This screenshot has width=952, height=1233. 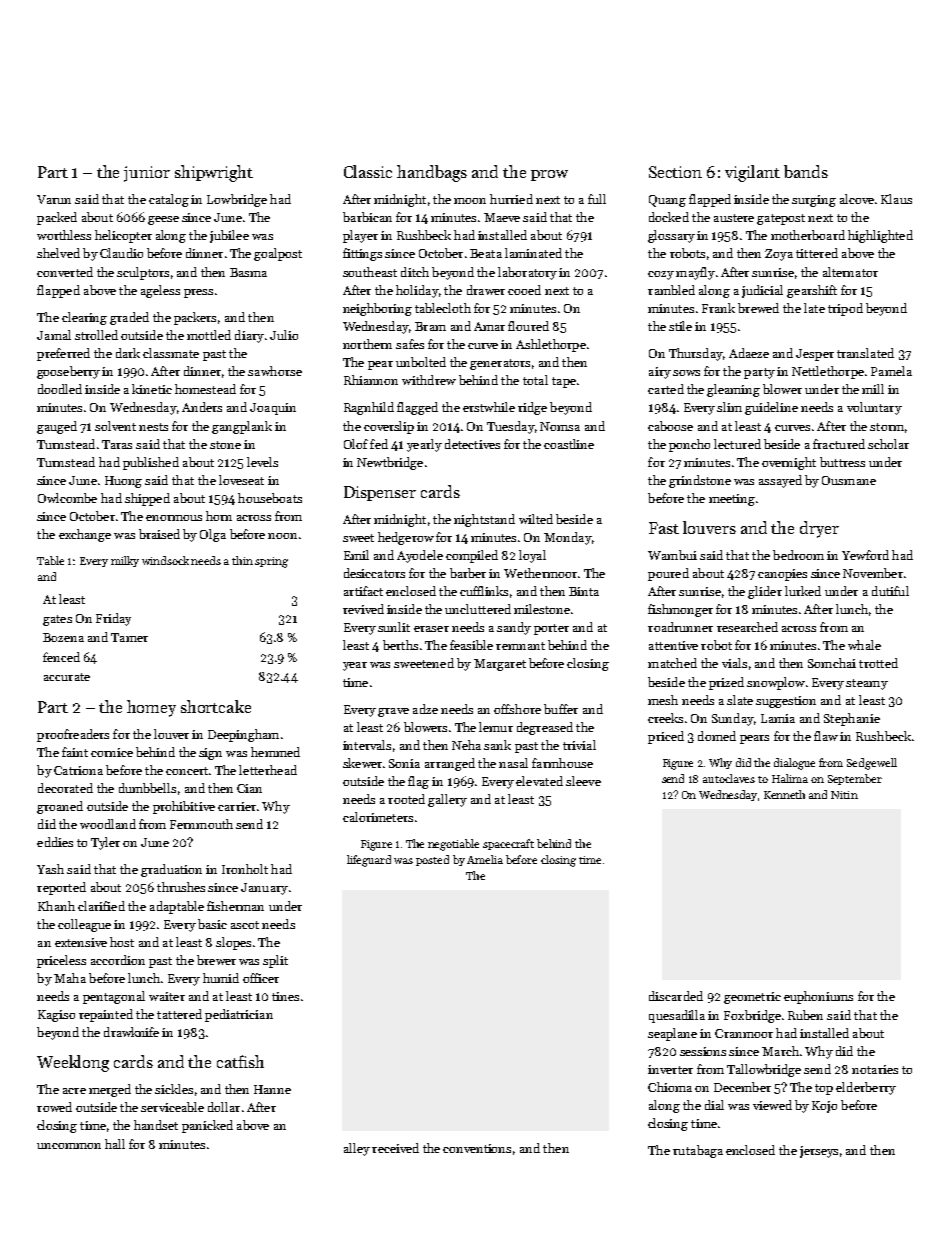 What do you see at coordinates (874, 408) in the screenshot?
I see `voluntary` at bounding box center [874, 408].
